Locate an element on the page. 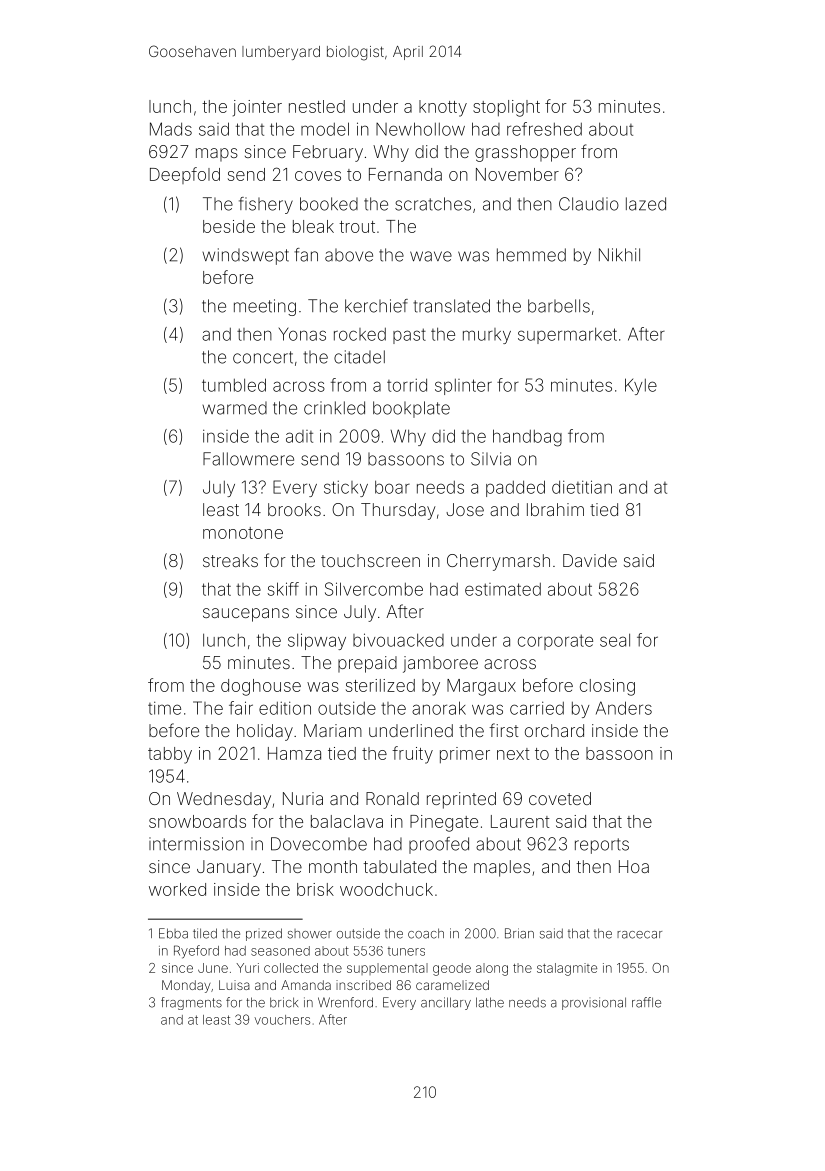  windswept is located at coordinates (245, 256).
